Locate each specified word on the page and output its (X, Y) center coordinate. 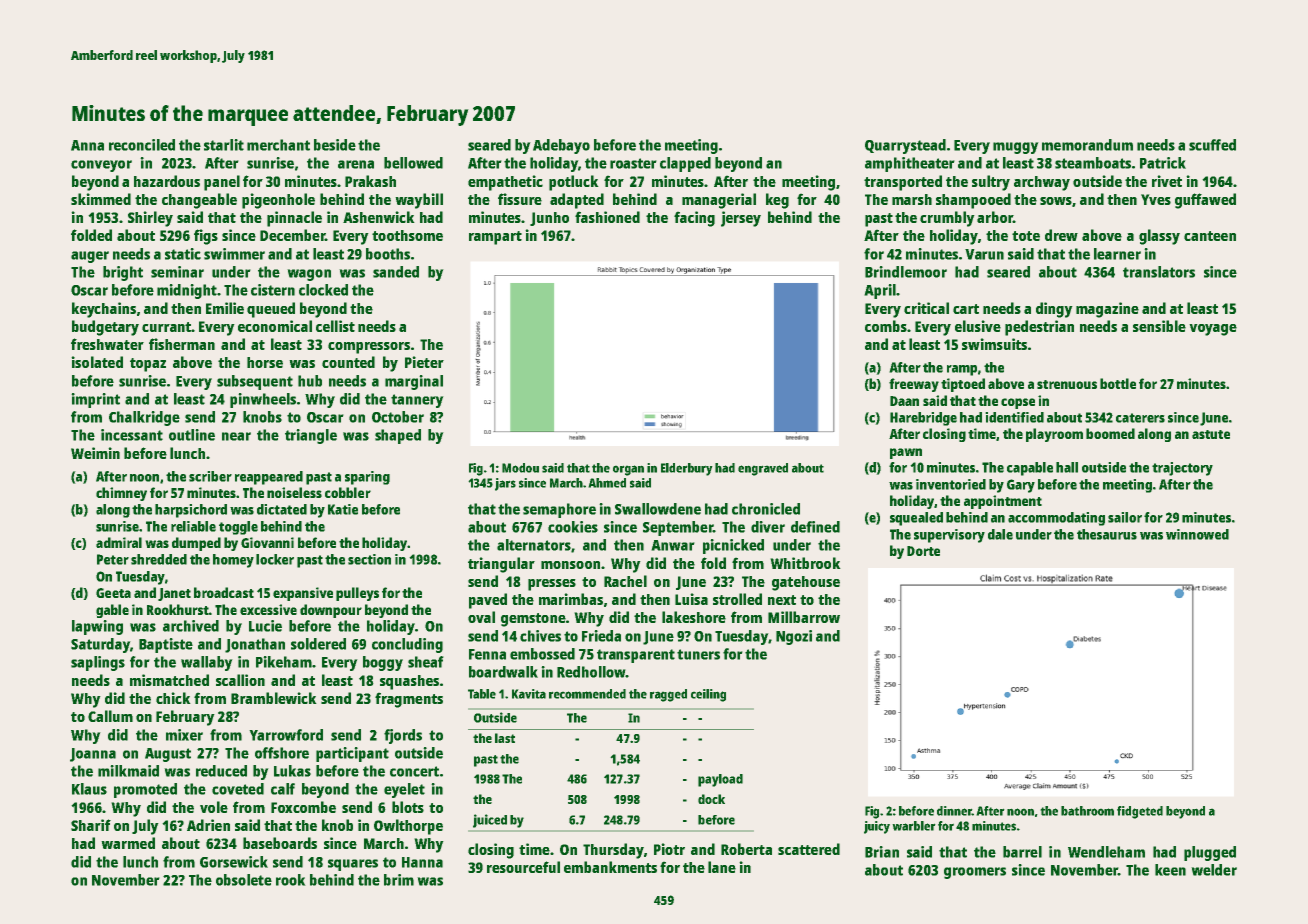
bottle (1118, 383)
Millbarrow (804, 617)
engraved (763, 469)
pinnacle (294, 219)
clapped (685, 164)
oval (481, 617)
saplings (98, 663)
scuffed (1212, 145)
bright (123, 273)
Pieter (424, 362)
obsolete (244, 880)
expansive (303, 594)
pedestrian (1039, 328)
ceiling (708, 695)
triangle (311, 436)
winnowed (1197, 534)
